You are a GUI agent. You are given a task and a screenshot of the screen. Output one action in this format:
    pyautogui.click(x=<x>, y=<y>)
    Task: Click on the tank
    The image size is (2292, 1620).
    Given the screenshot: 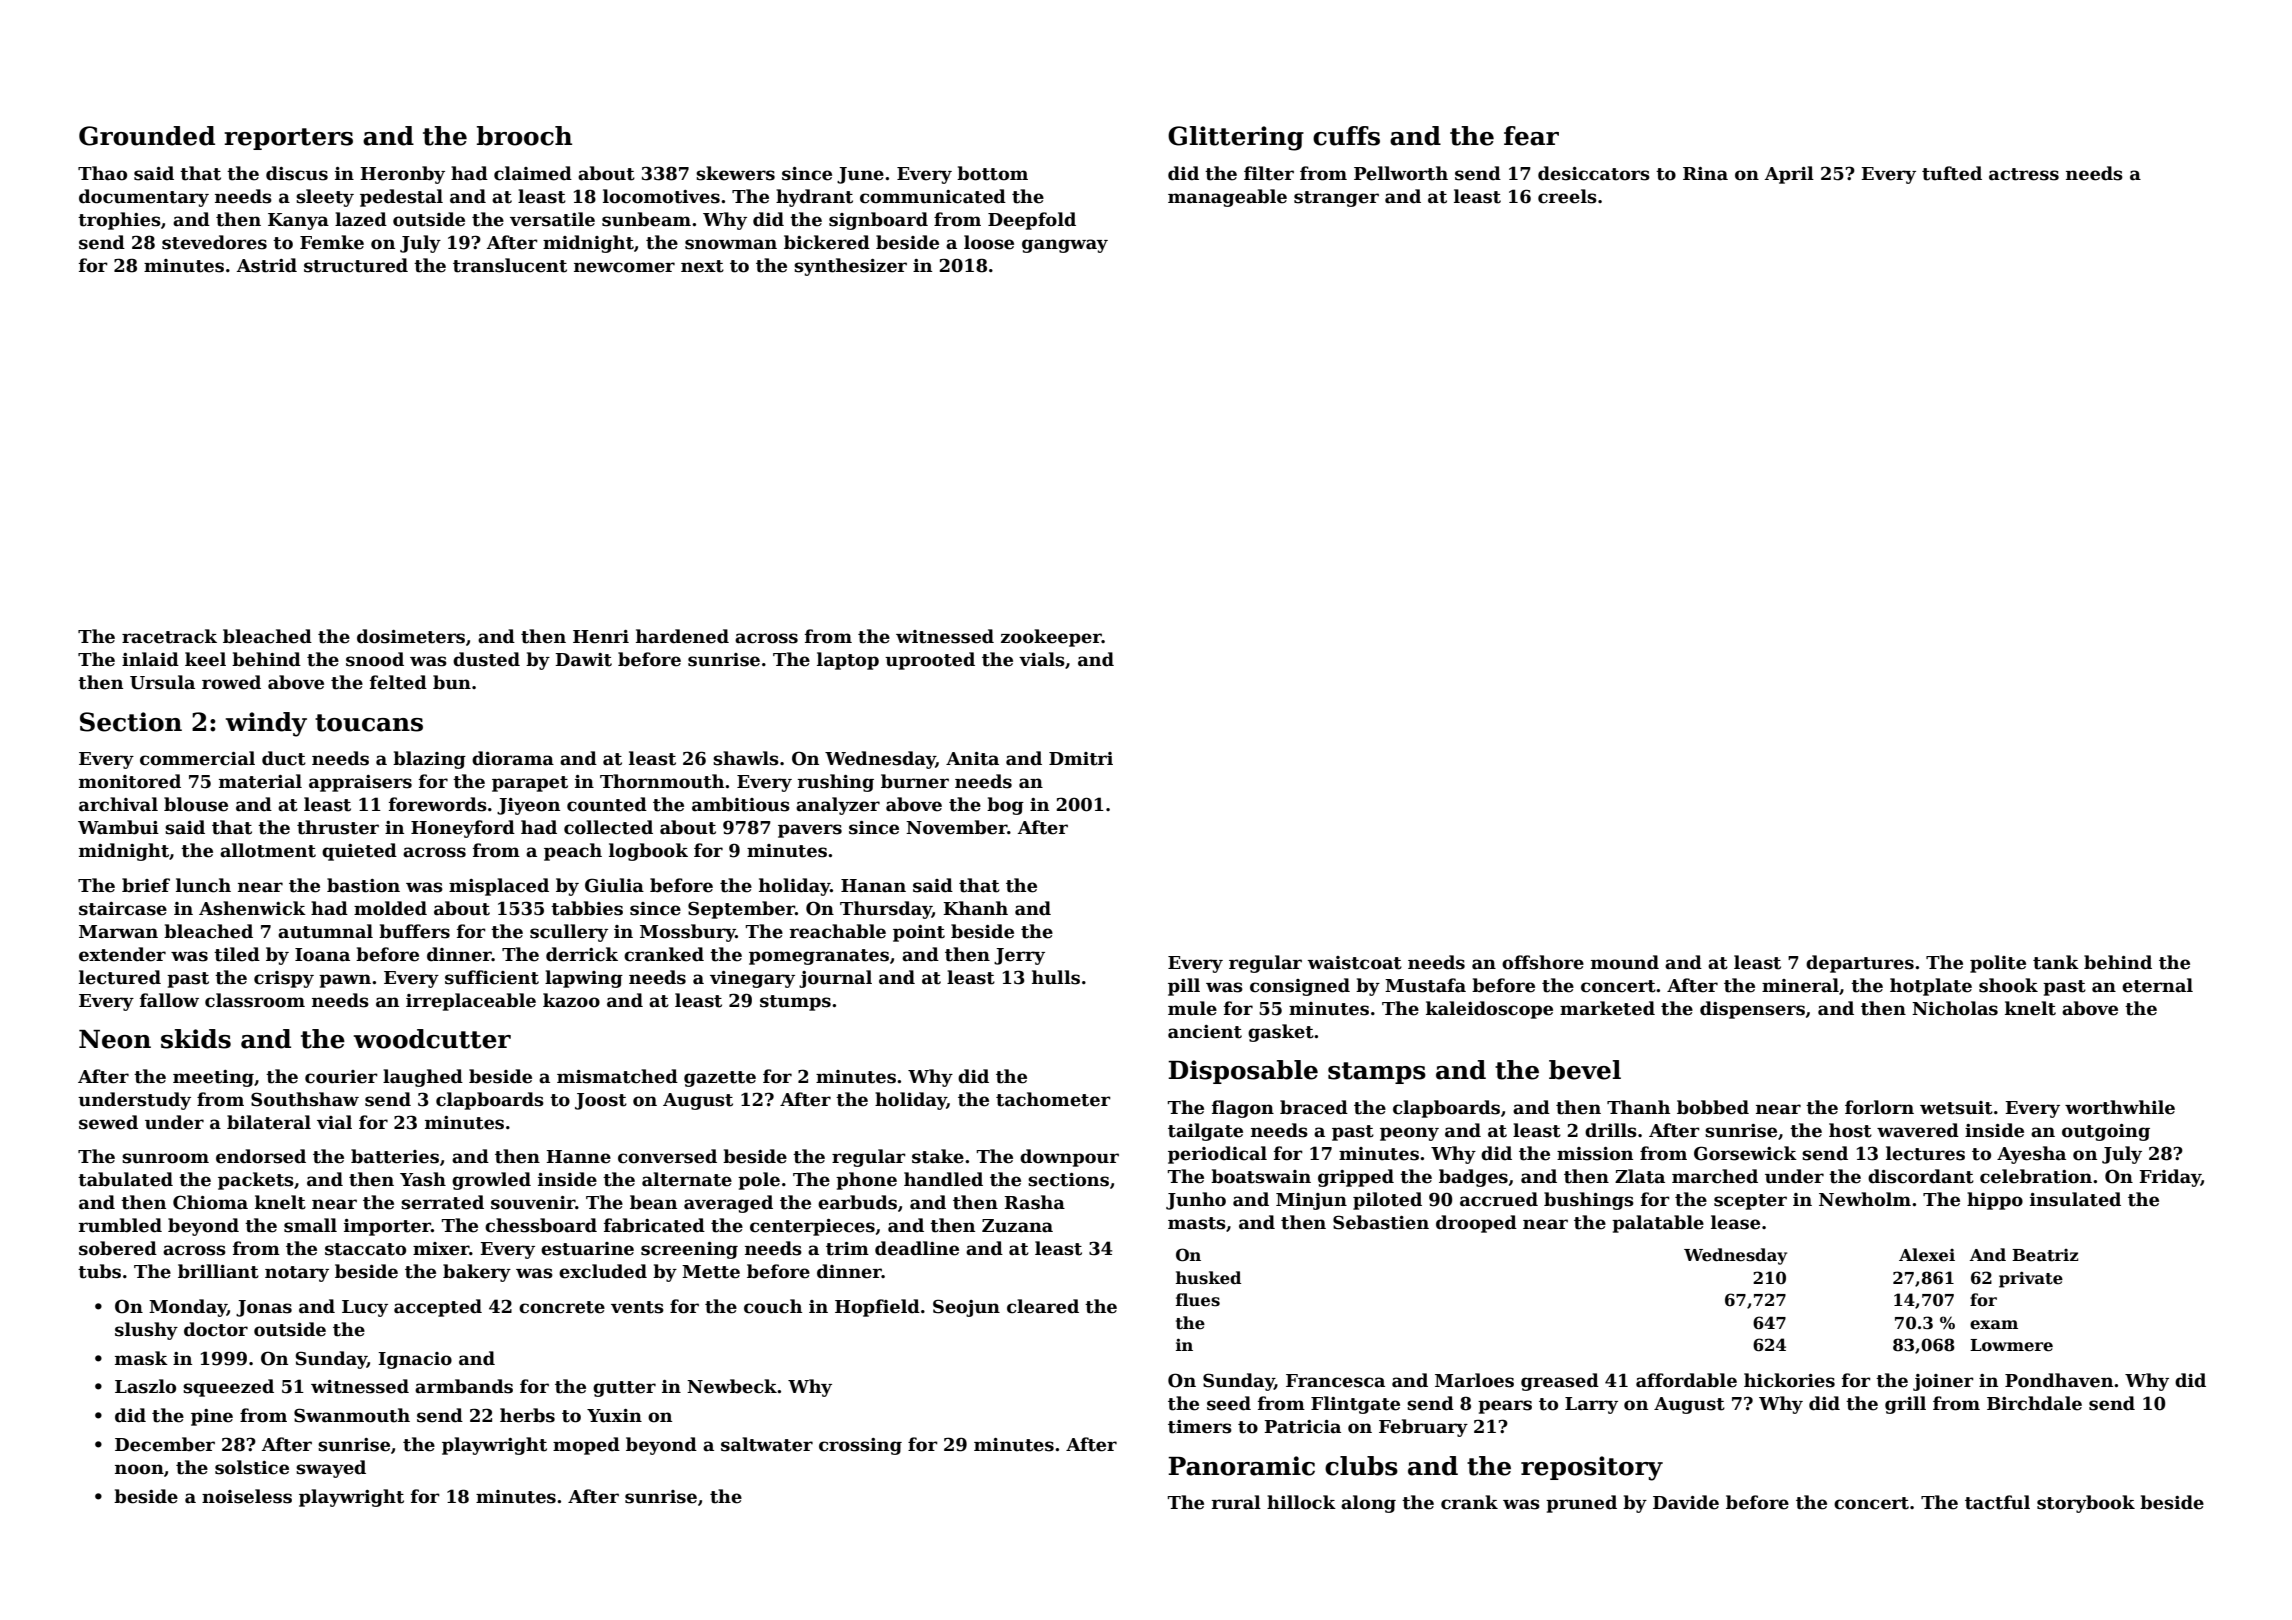 What is the action you would take?
    pyautogui.click(x=2056, y=962)
